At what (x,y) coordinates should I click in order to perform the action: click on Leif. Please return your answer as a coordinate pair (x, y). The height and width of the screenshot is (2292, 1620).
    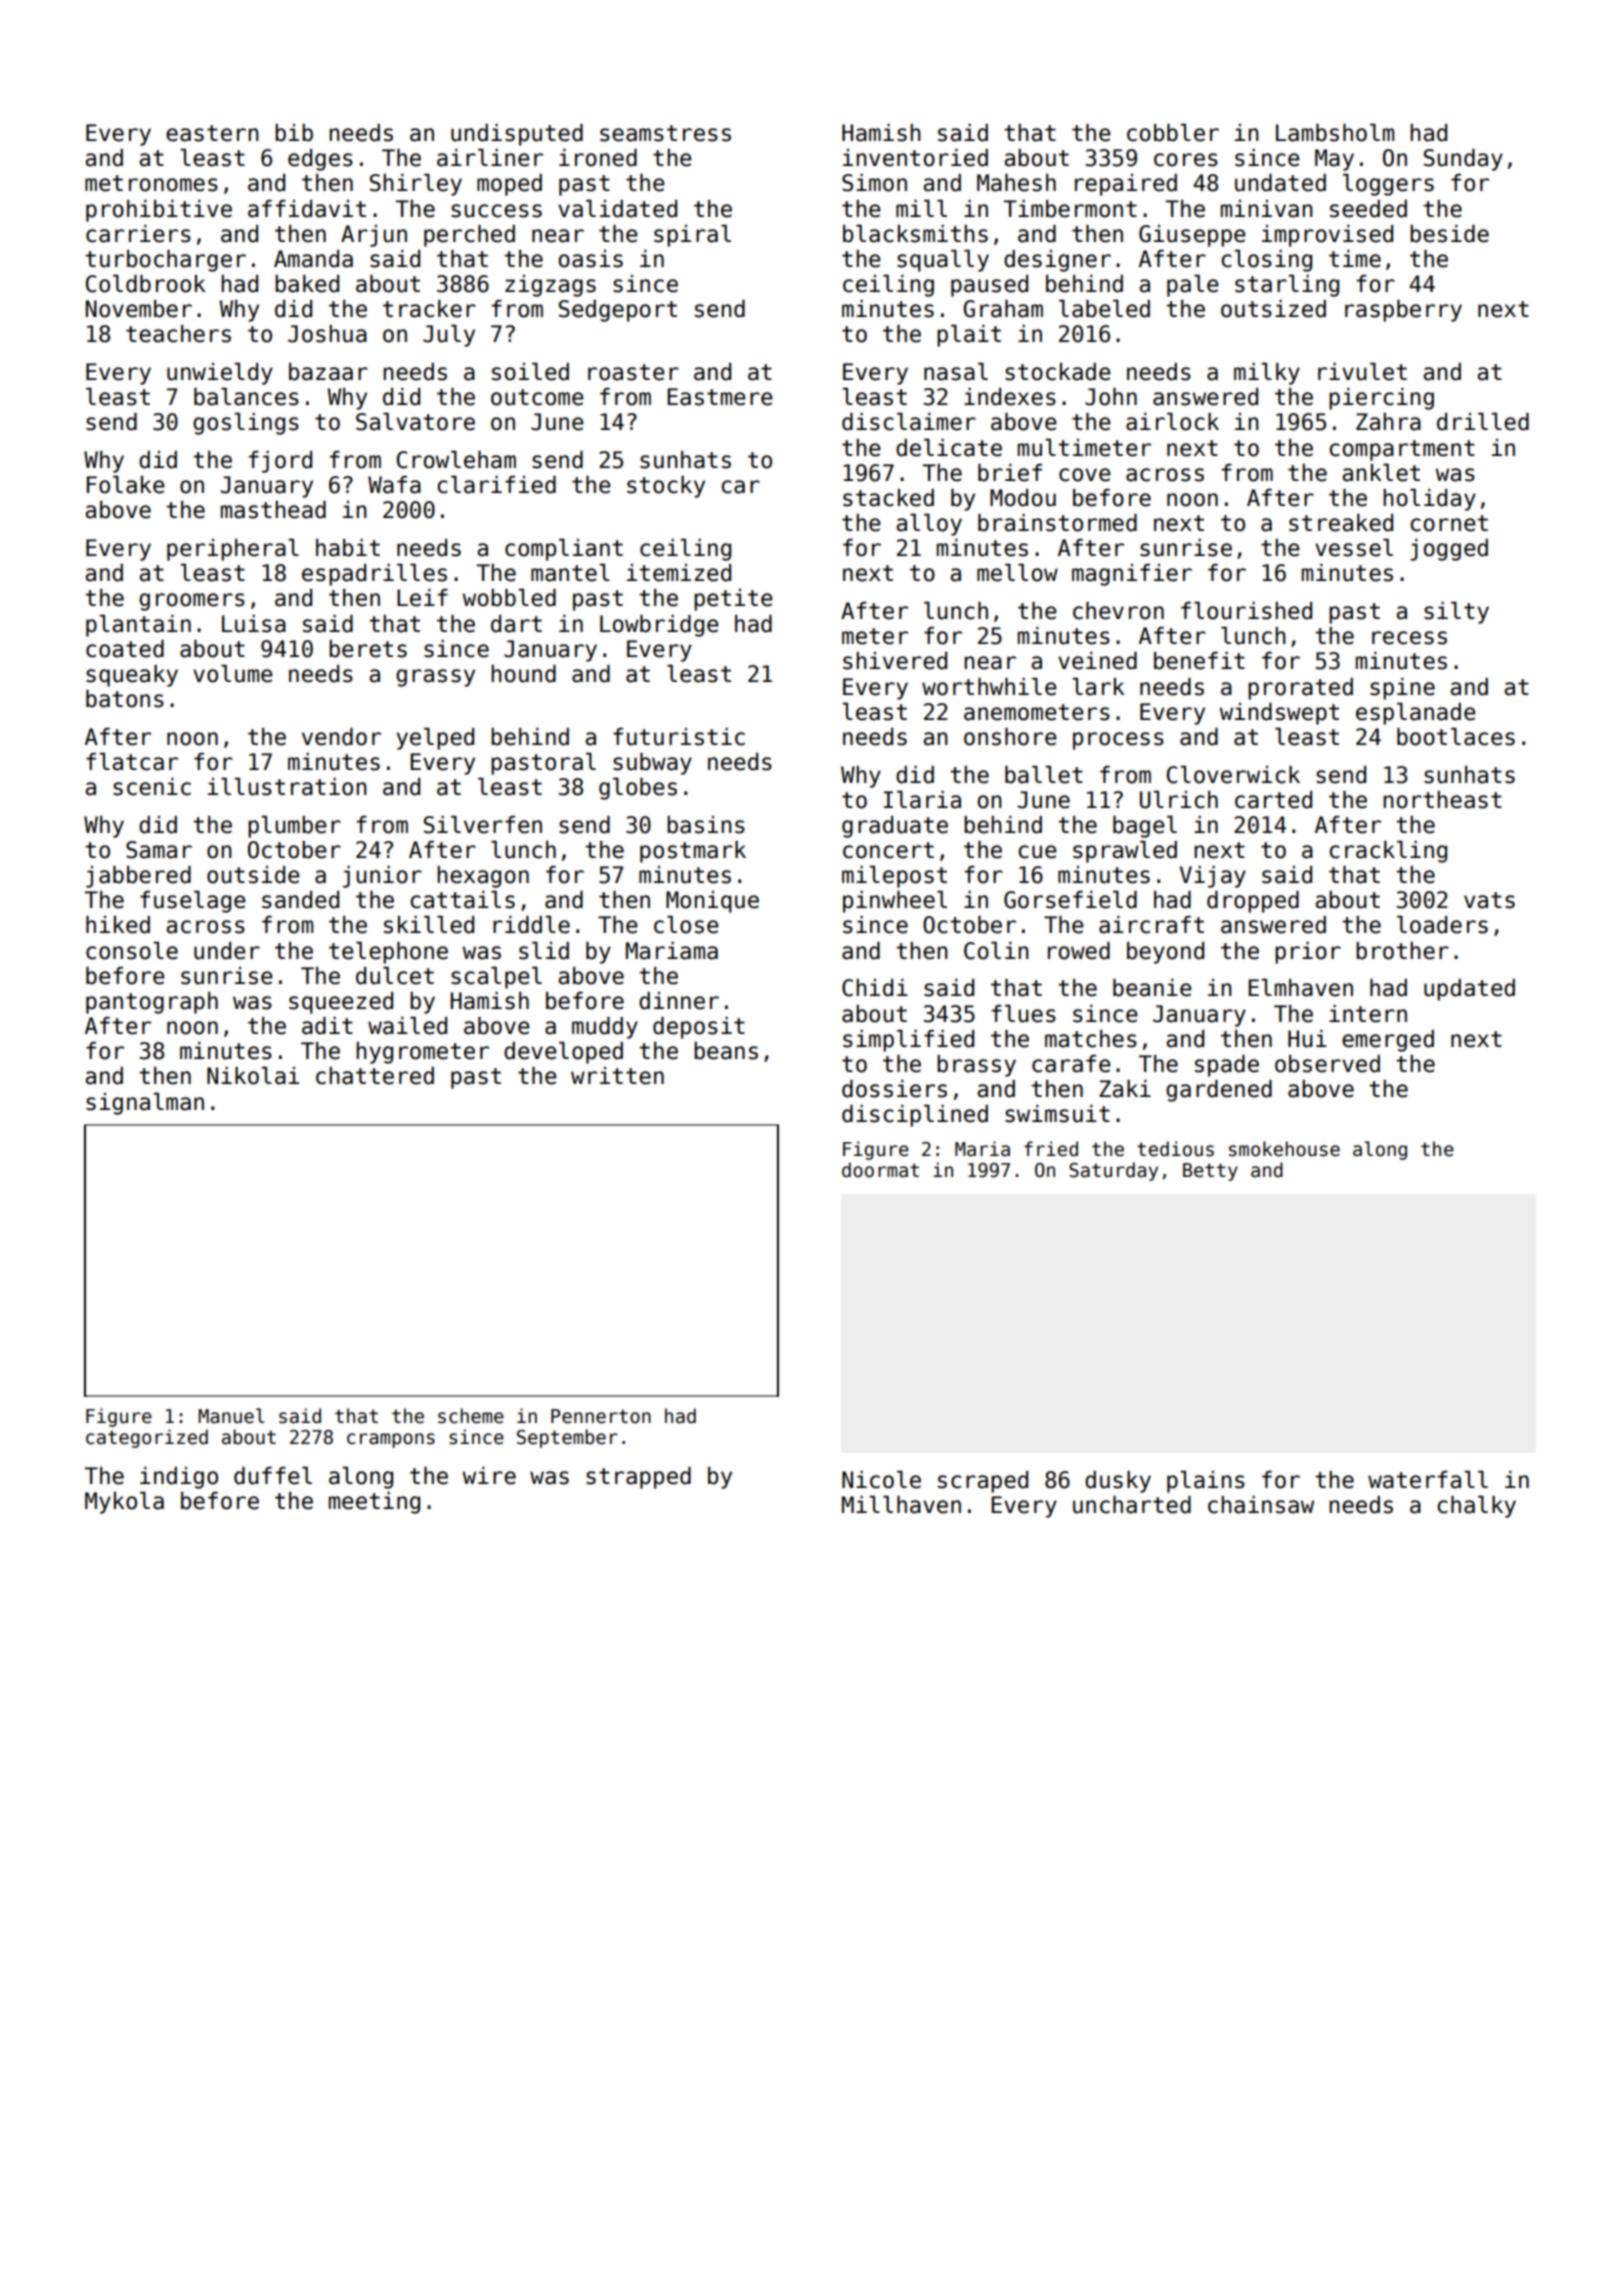
    Looking at the image, I should click on (422, 598).
